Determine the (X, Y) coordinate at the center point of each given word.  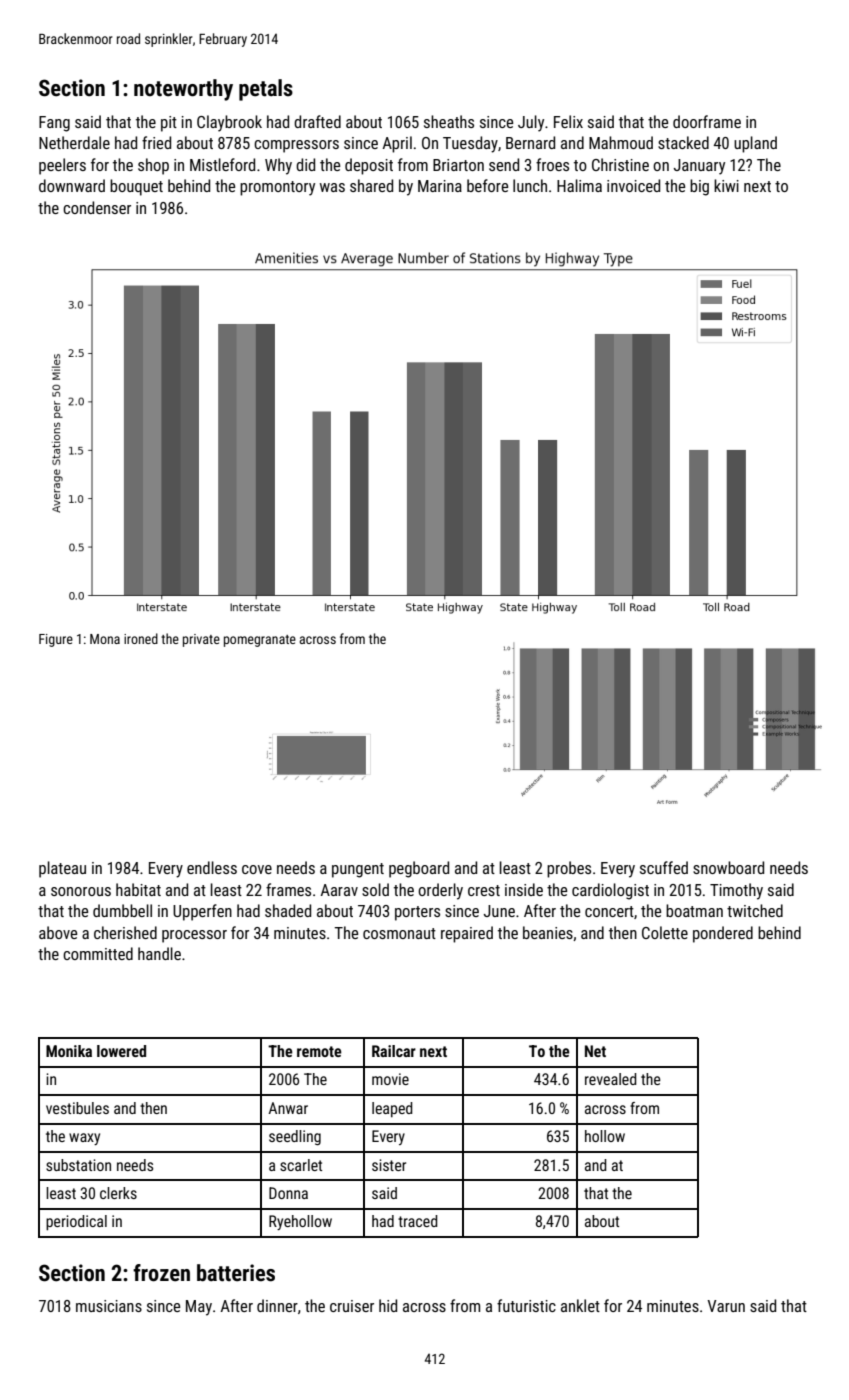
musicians (109, 1306)
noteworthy (183, 90)
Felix (568, 121)
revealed (611, 1079)
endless (212, 867)
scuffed (664, 867)
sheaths (449, 121)
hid (388, 1305)
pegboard (419, 869)
